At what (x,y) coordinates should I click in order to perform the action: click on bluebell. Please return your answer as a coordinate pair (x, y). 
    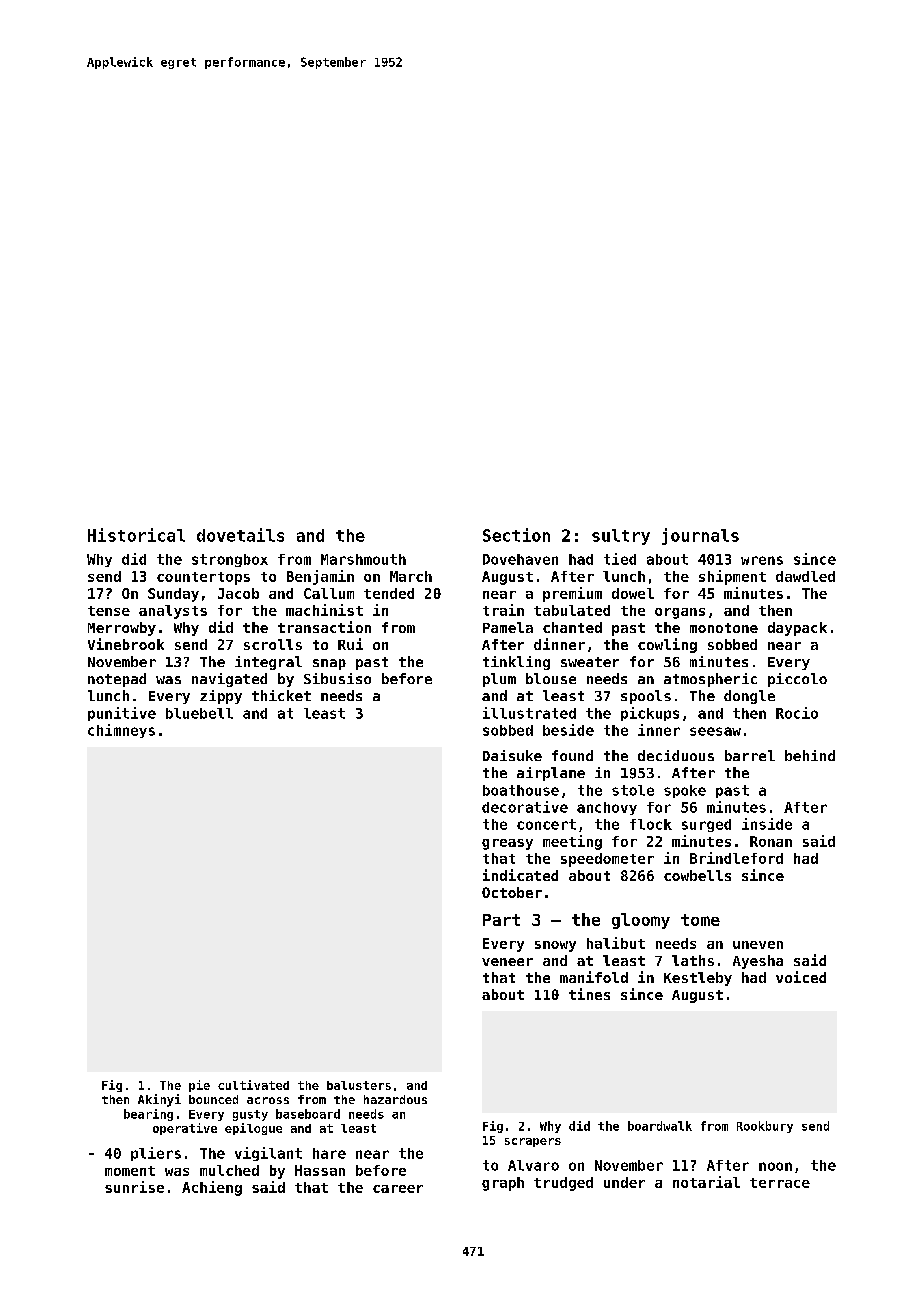
    Looking at the image, I should click on (199, 713).
